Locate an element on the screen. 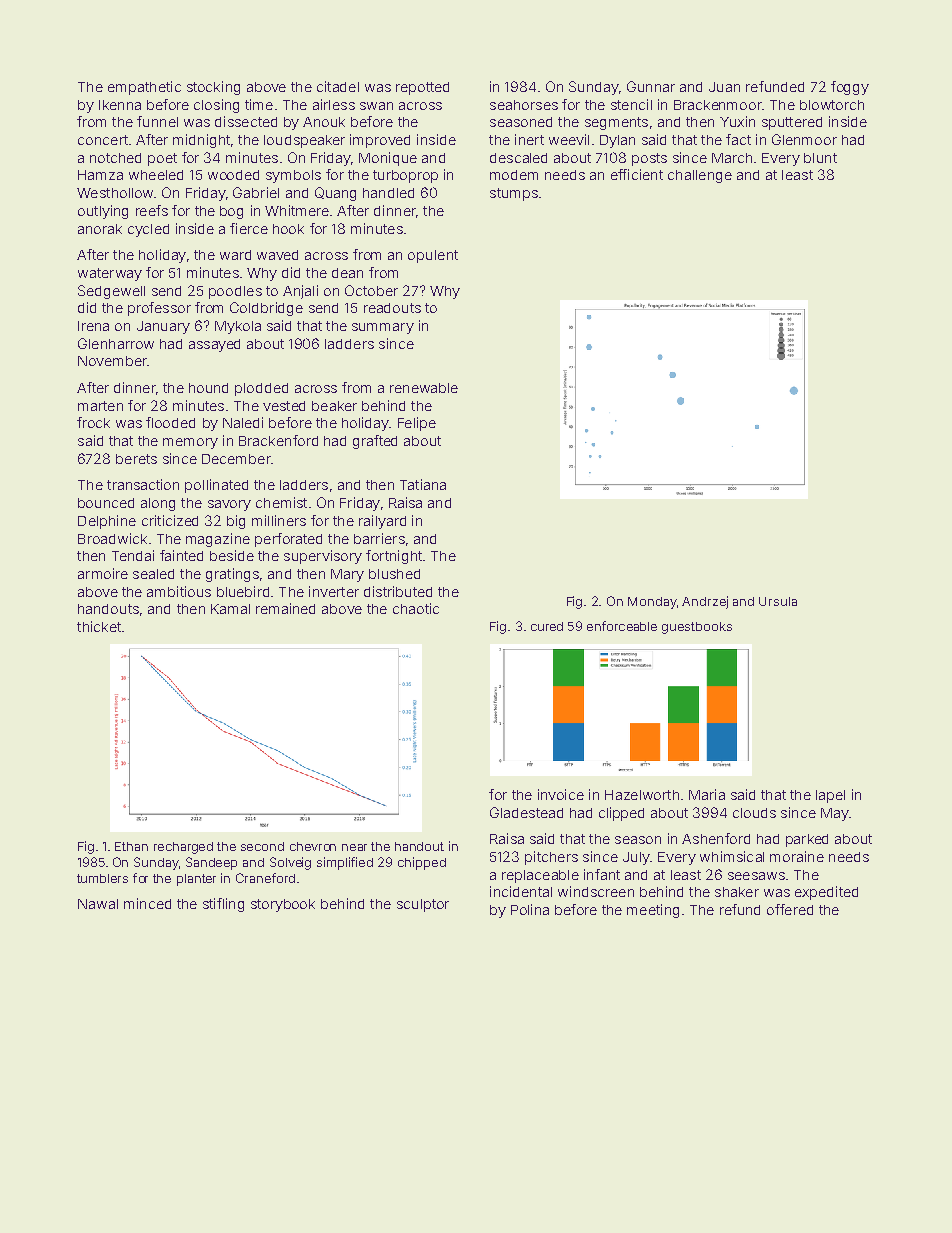 The width and height of the screenshot is (952, 1233). cured is located at coordinates (547, 626).
